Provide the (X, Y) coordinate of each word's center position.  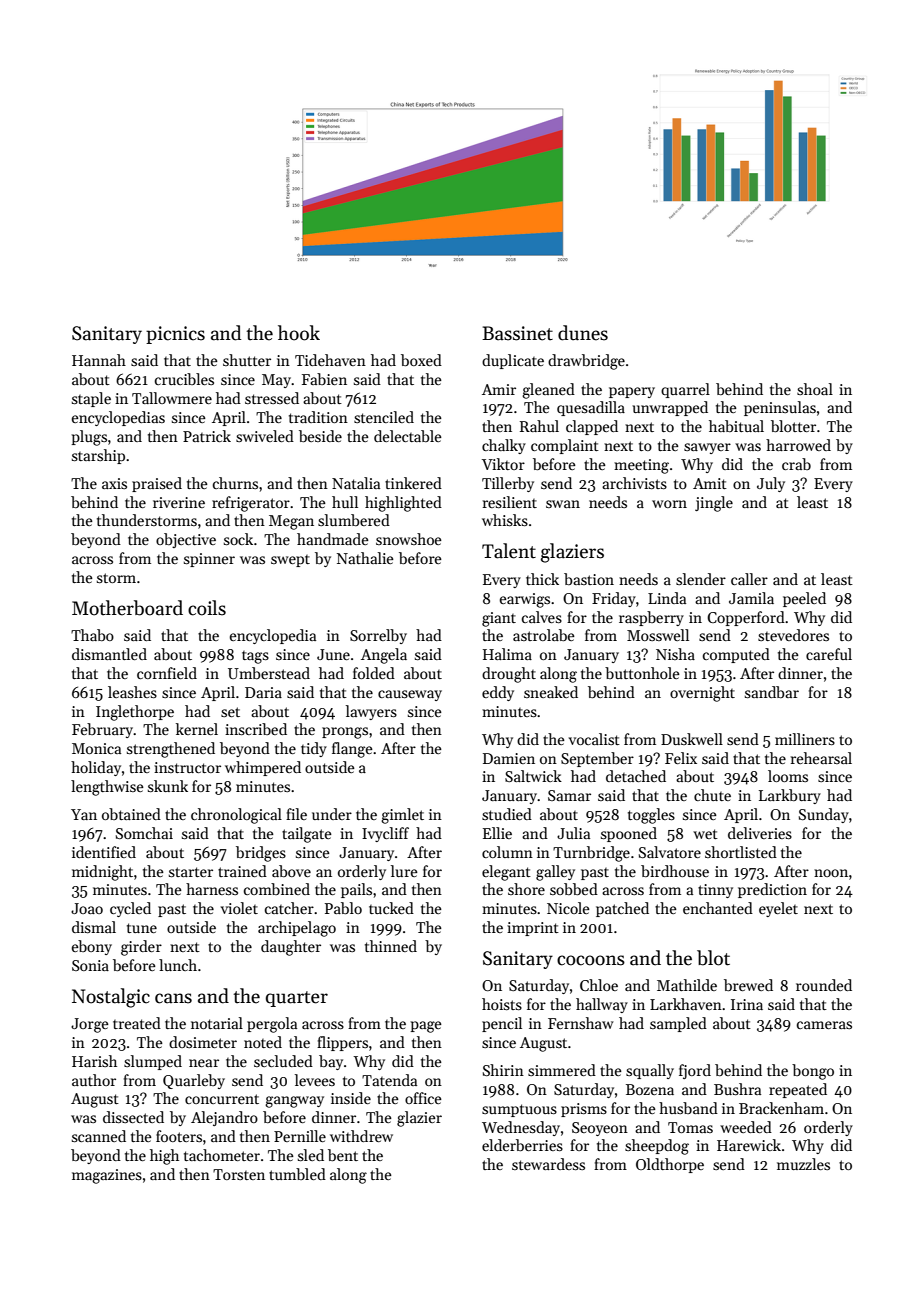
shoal (815, 389)
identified (104, 852)
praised (157, 484)
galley (555, 873)
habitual (736, 426)
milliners (805, 739)
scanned (99, 1136)
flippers (342, 1043)
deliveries (760, 833)
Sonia (90, 965)
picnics (175, 335)
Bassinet (517, 333)
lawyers (371, 712)
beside (320, 436)
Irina (747, 1004)
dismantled (109, 654)
